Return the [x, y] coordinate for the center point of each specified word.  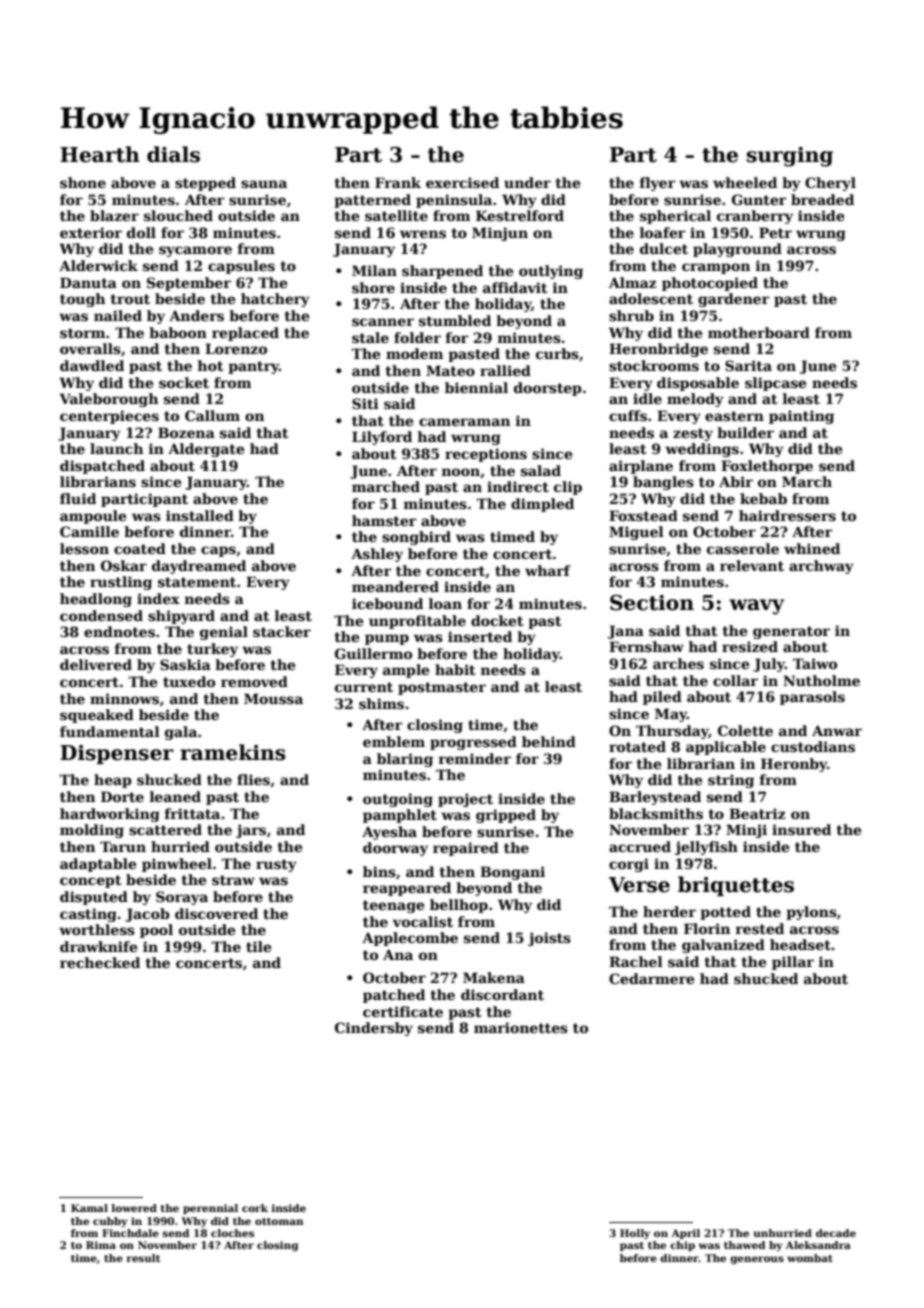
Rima [101, 1245]
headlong [96, 600]
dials [173, 154]
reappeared [407, 889]
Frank [398, 182]
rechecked [100, 962]
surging [790, 157]
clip [568, 488]
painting [801, 417]
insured [801, 829]
